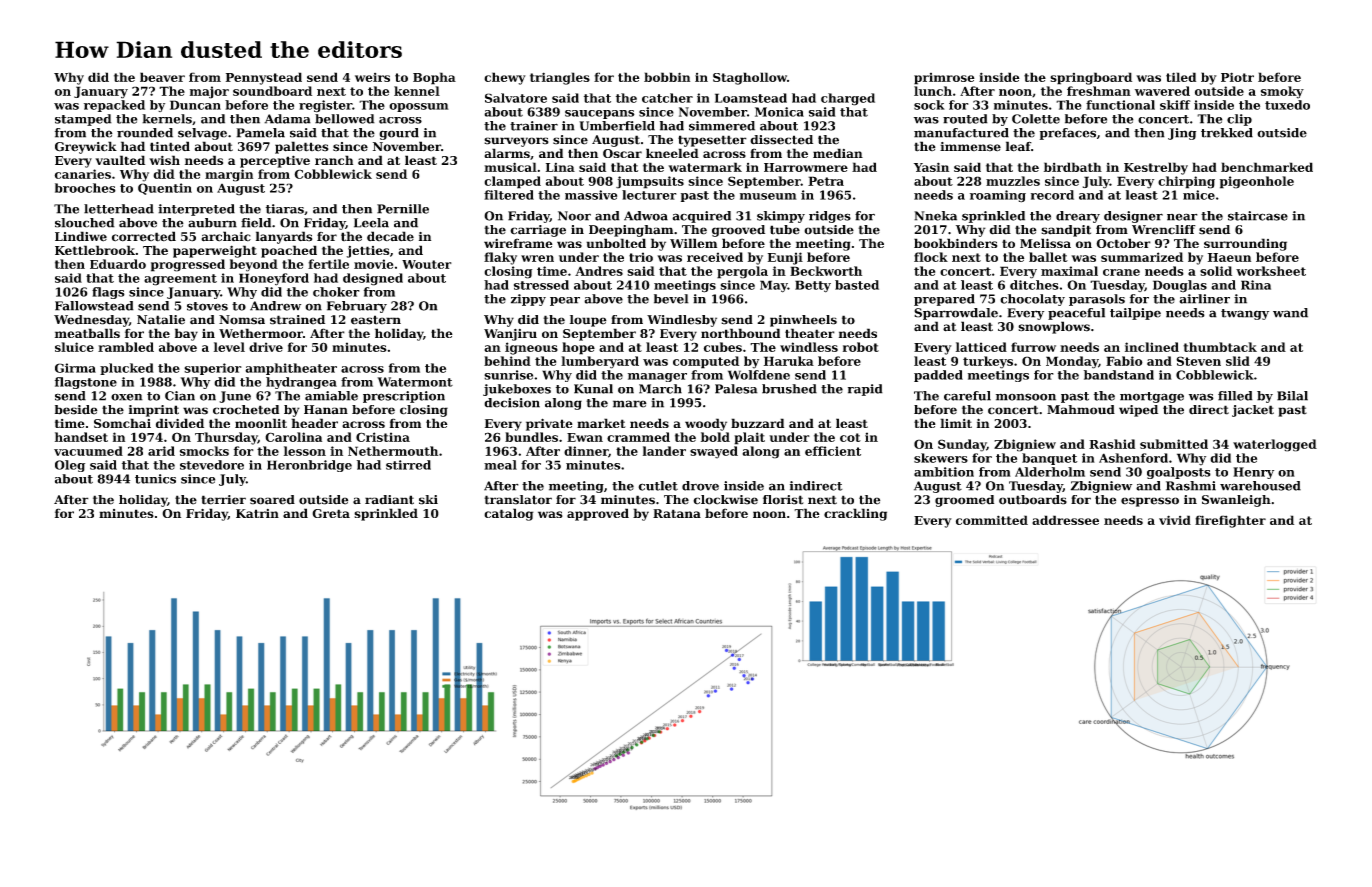  I want to click on Windlesby, so click(682, 321).
